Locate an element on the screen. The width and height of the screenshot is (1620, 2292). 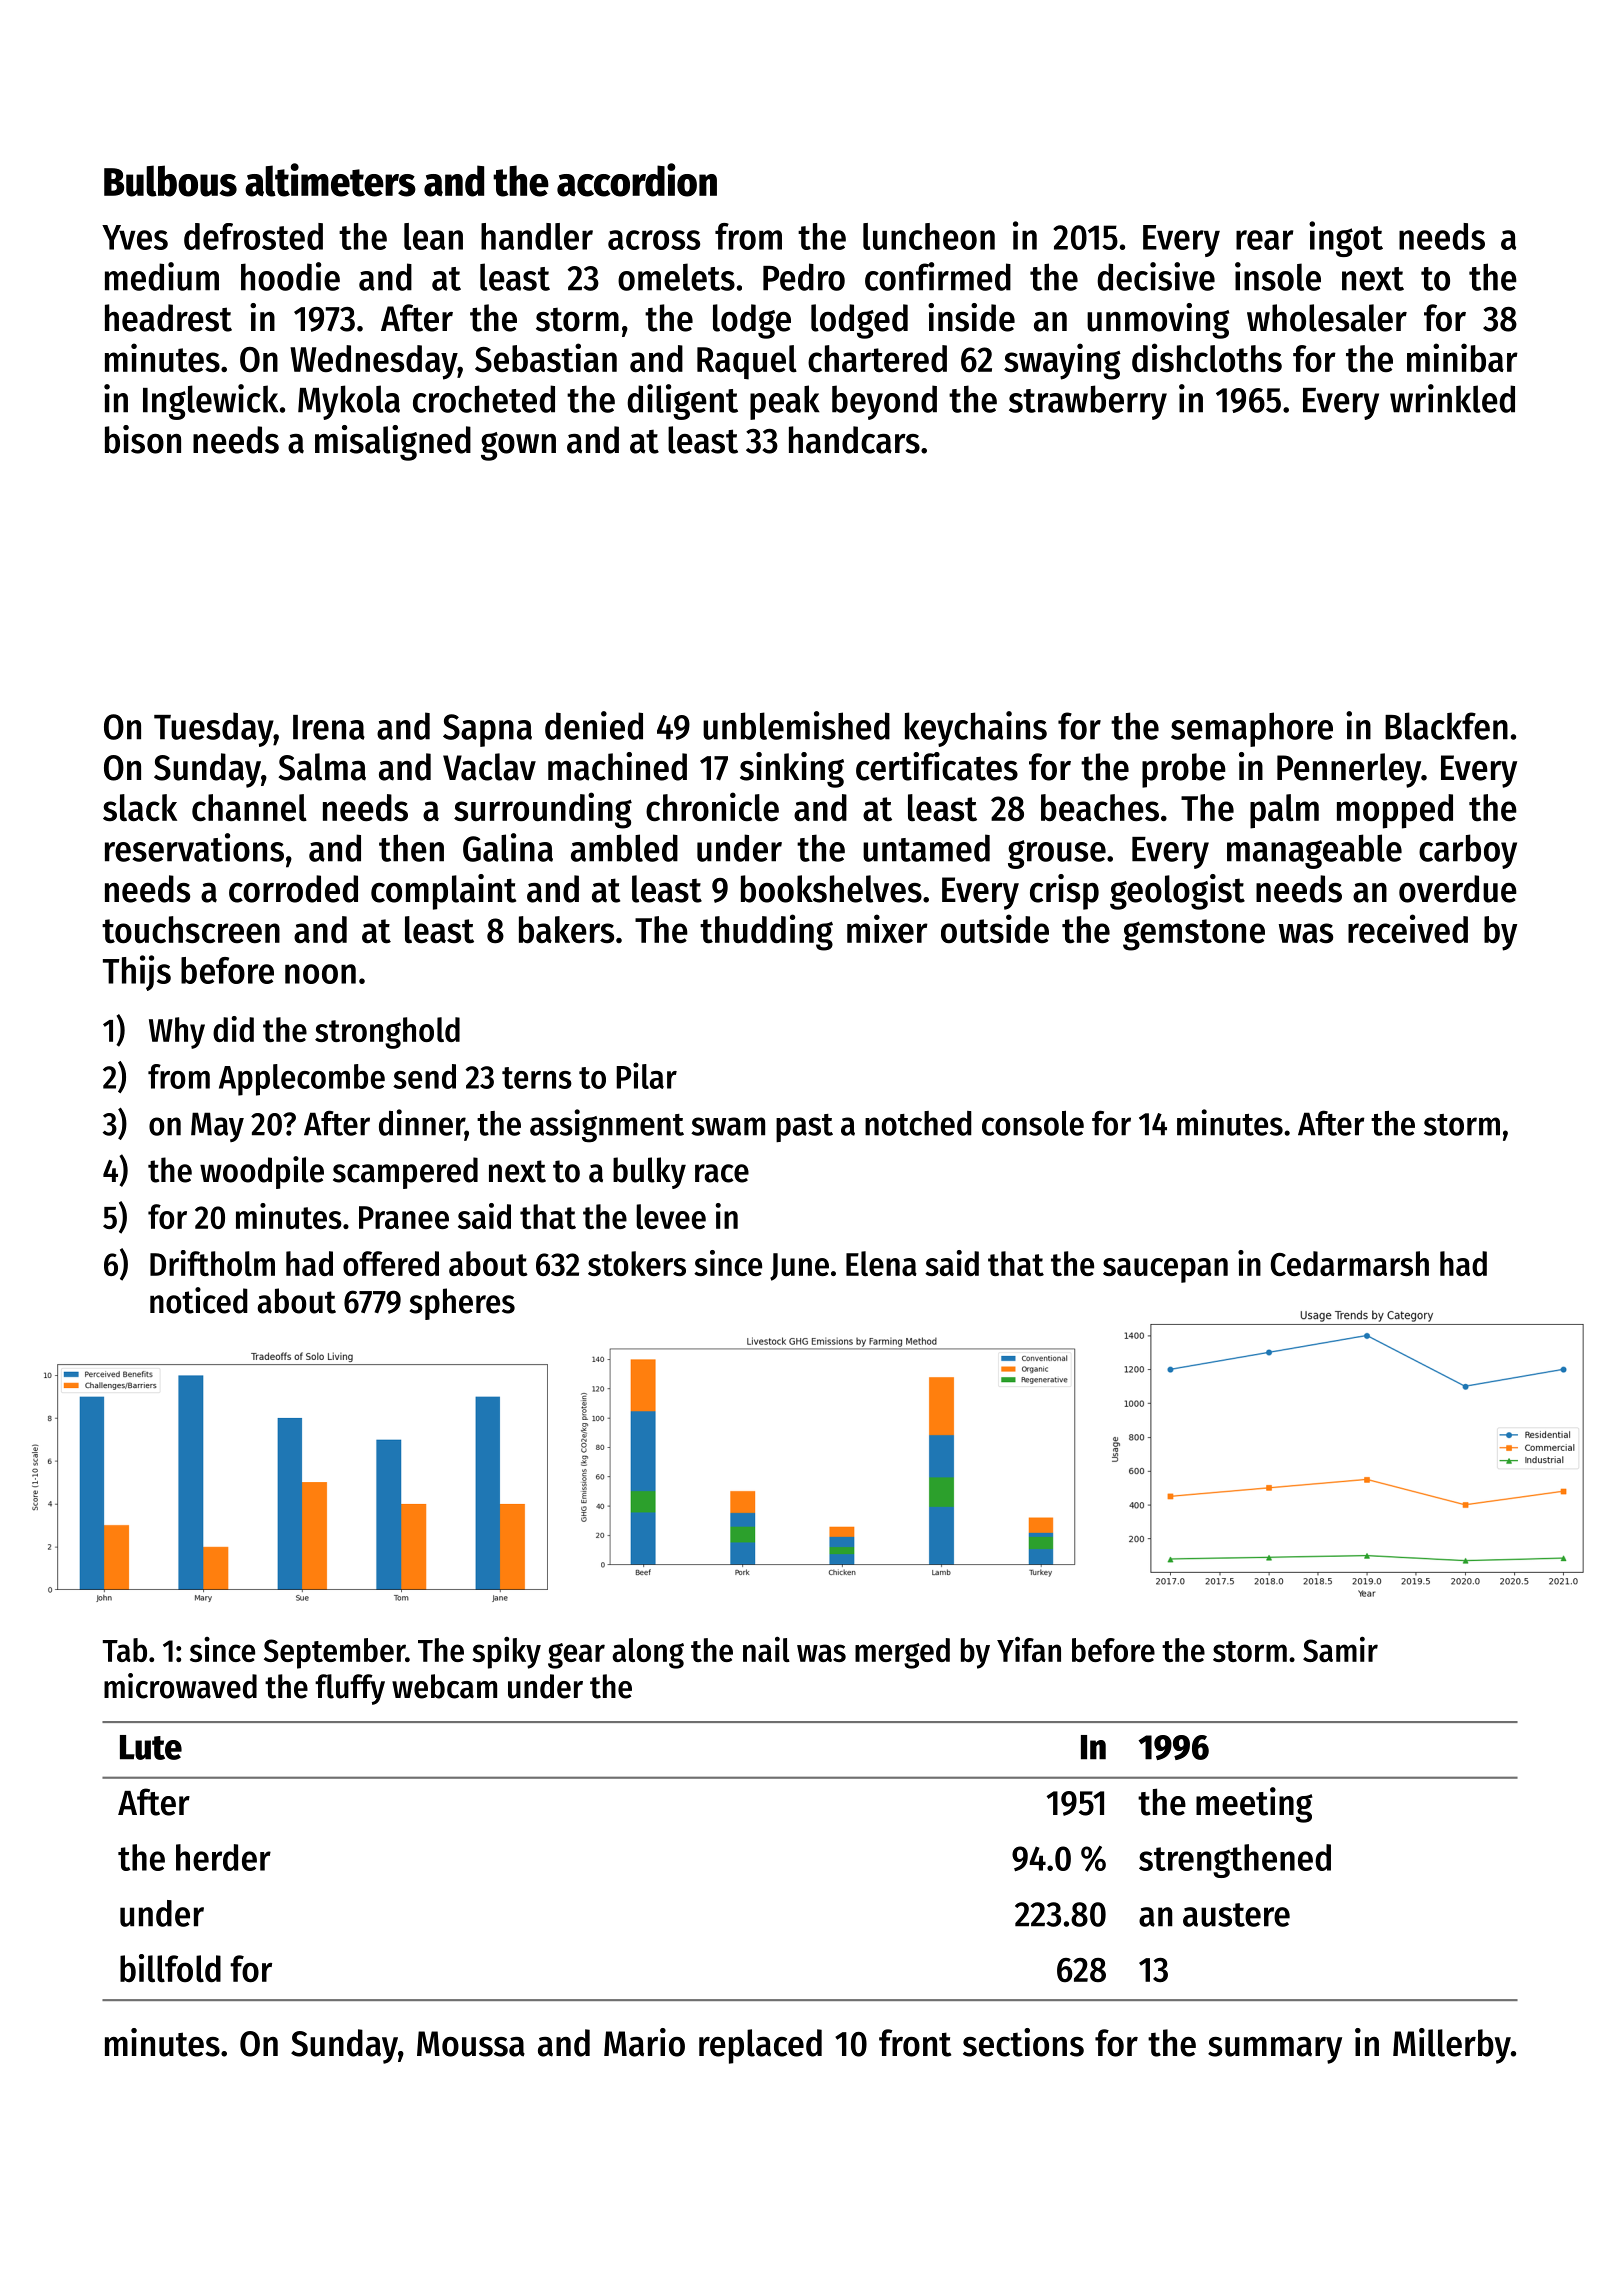
Bulbous is located at coordinates (170, 181).
